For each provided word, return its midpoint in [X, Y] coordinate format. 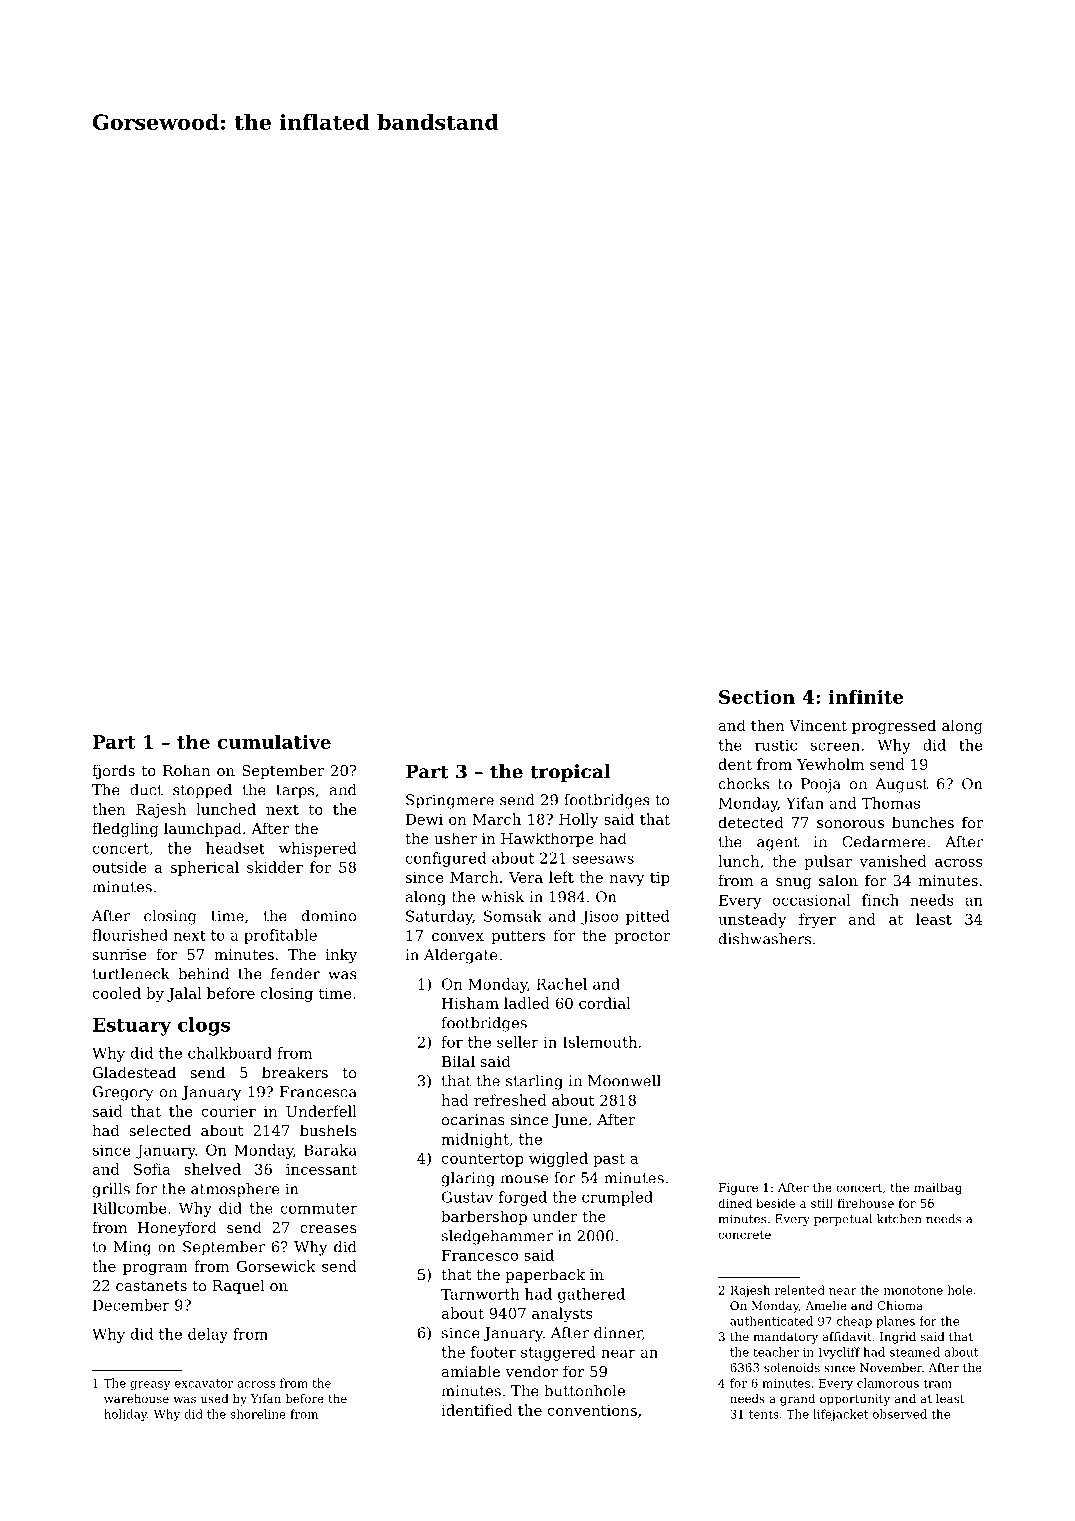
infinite [865, 696]
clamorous [888, 1383]
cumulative [274, 741]
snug [794, 884]
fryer [817, 920]
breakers [295, 1072]
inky [341, 956]
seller [518, 1042]
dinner [618, 1333]
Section [757, 697]
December [131, 1305]
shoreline [258, 1414]
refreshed [510, 1100]
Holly [579, 820]
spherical [205, 868]
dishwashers [765, 939]
